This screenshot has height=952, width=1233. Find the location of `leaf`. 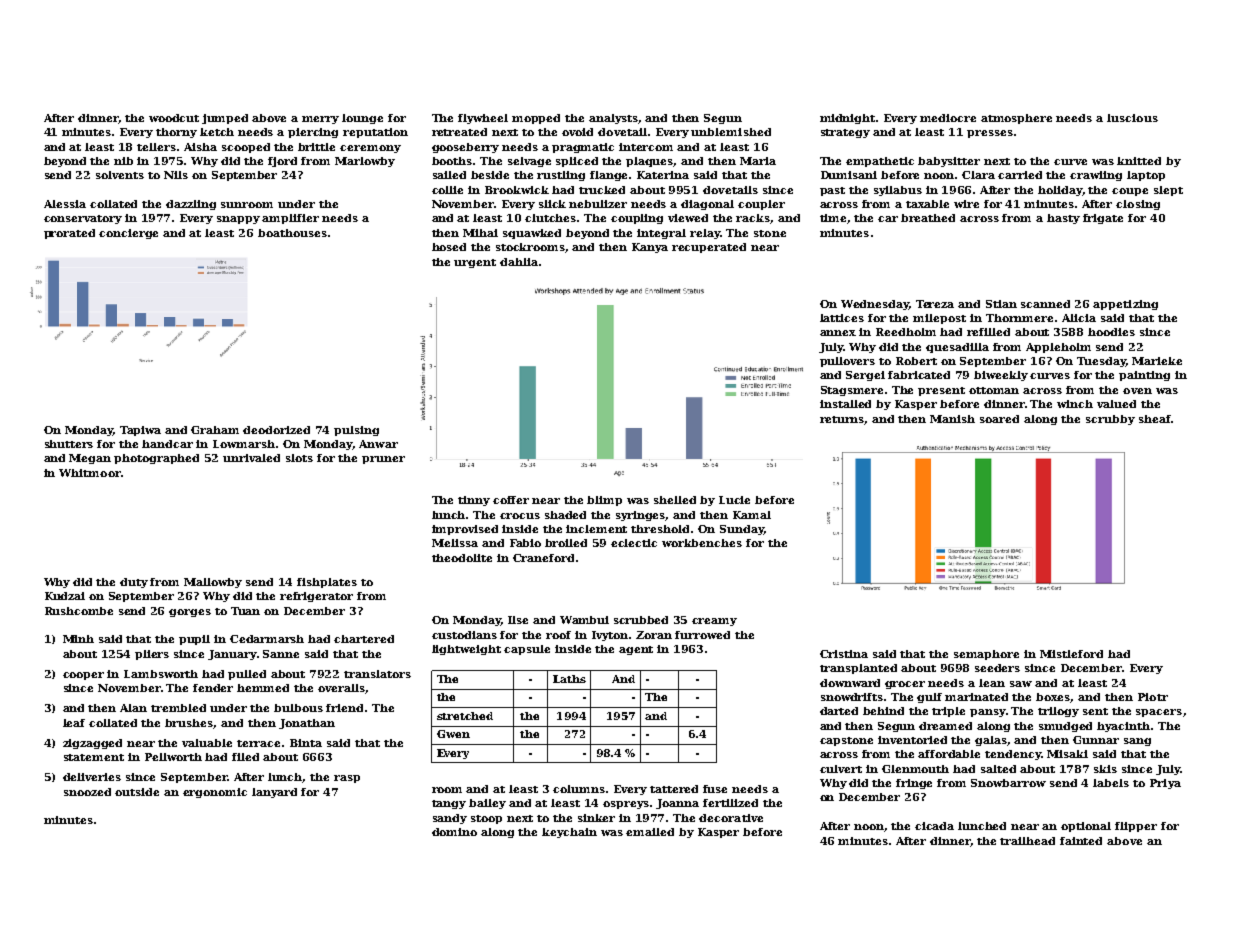

leaf is located at coordinates (74, 723).
